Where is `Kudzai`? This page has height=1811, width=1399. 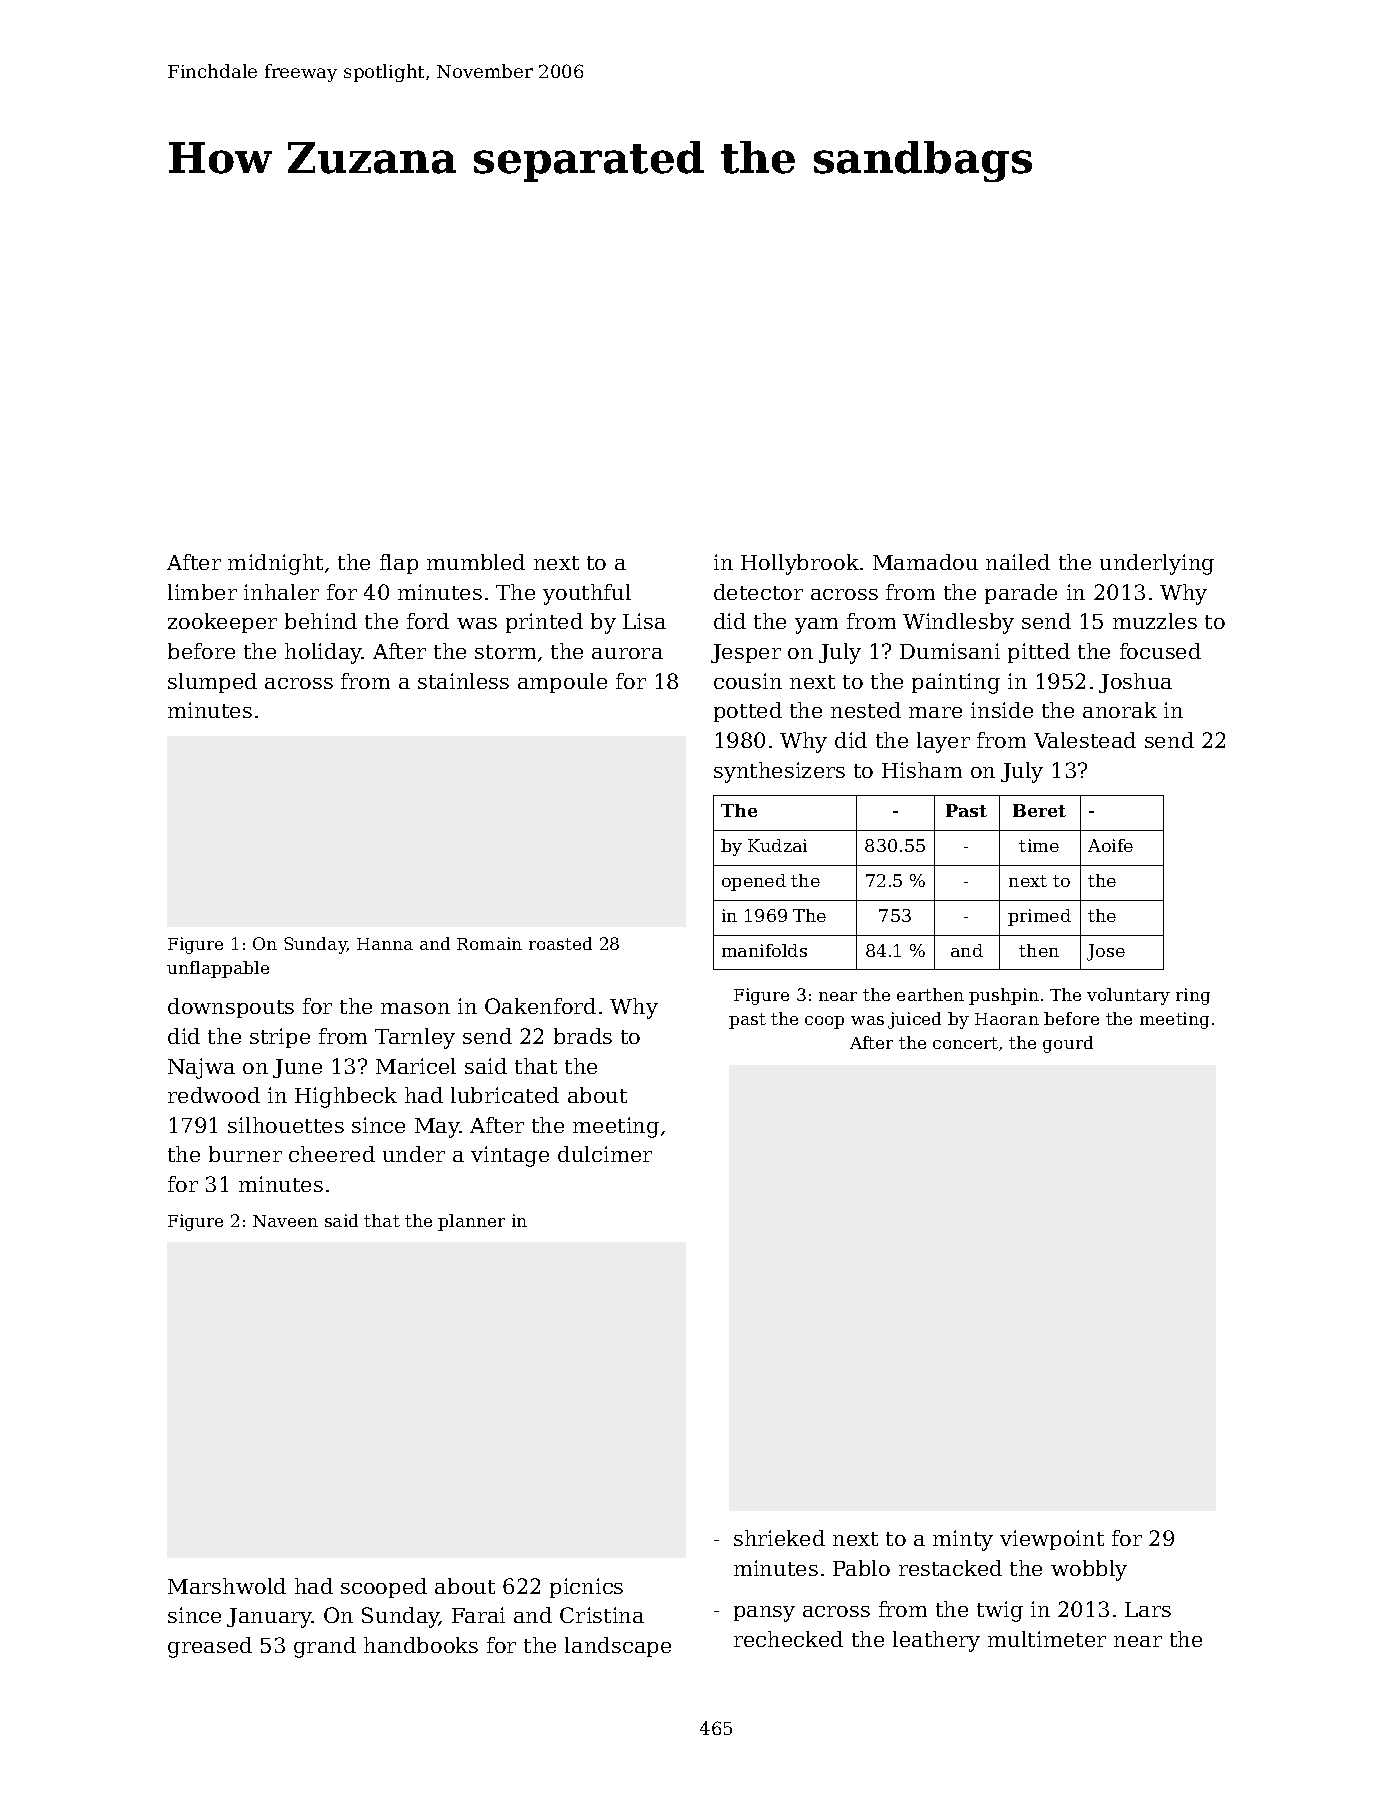
Kudzai is located at coordinates (777, 845).
